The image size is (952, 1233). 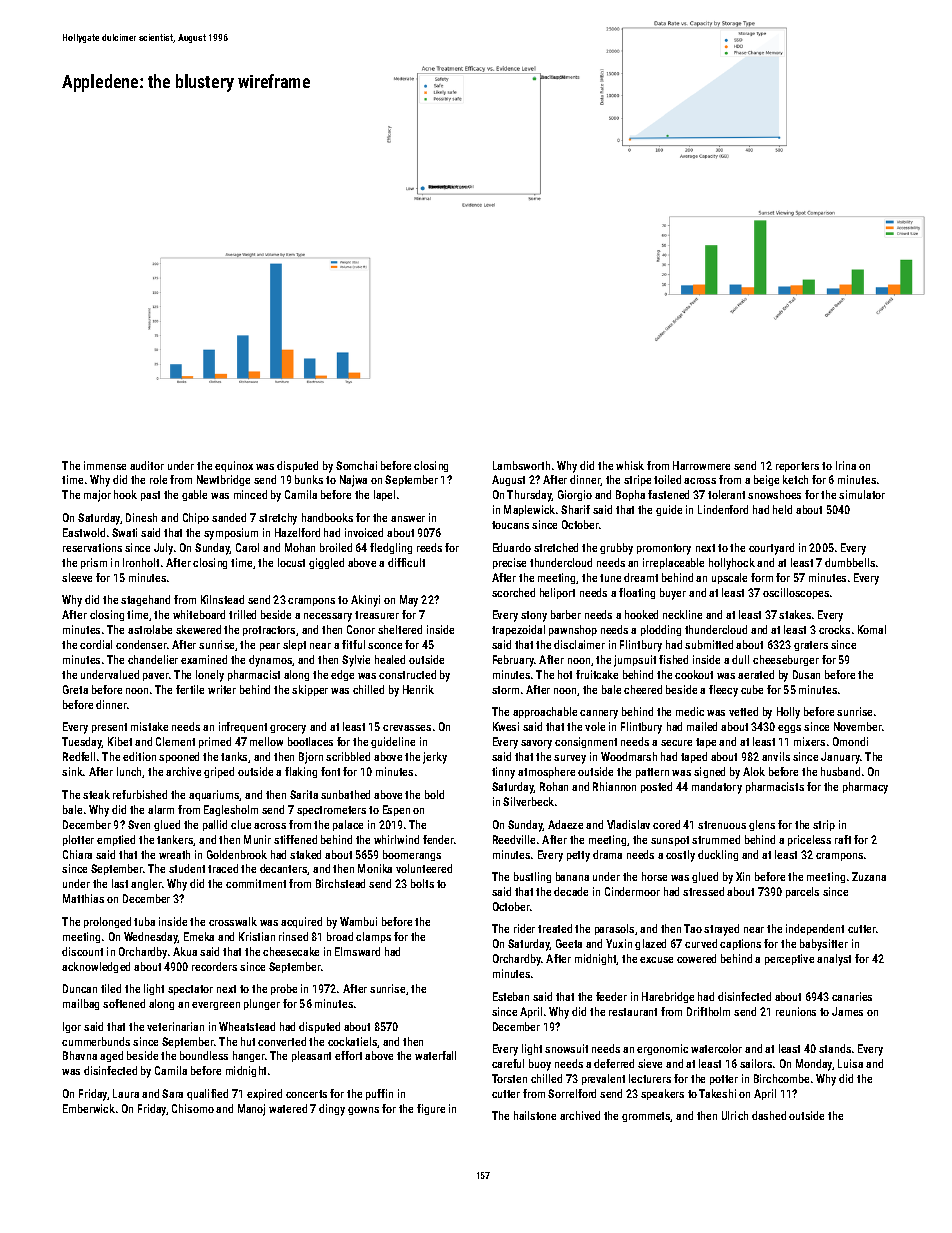 What do you see at coordinates (521, 465) in the screenshot?
I see `Lambsworth` at bounding box center [521, 465].
